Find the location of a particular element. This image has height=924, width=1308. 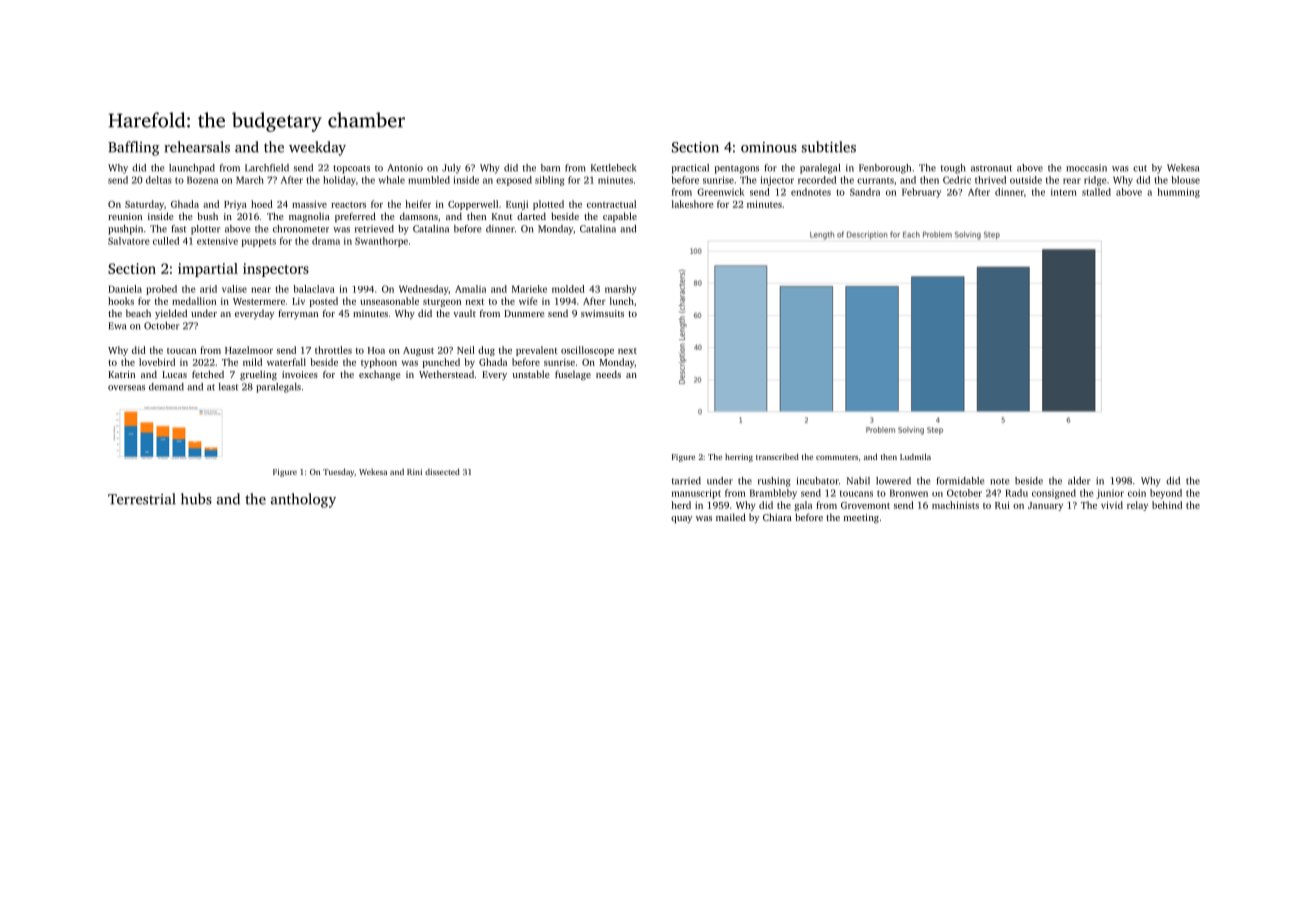

Swanthorpe is located at coordinates (381, 242).
